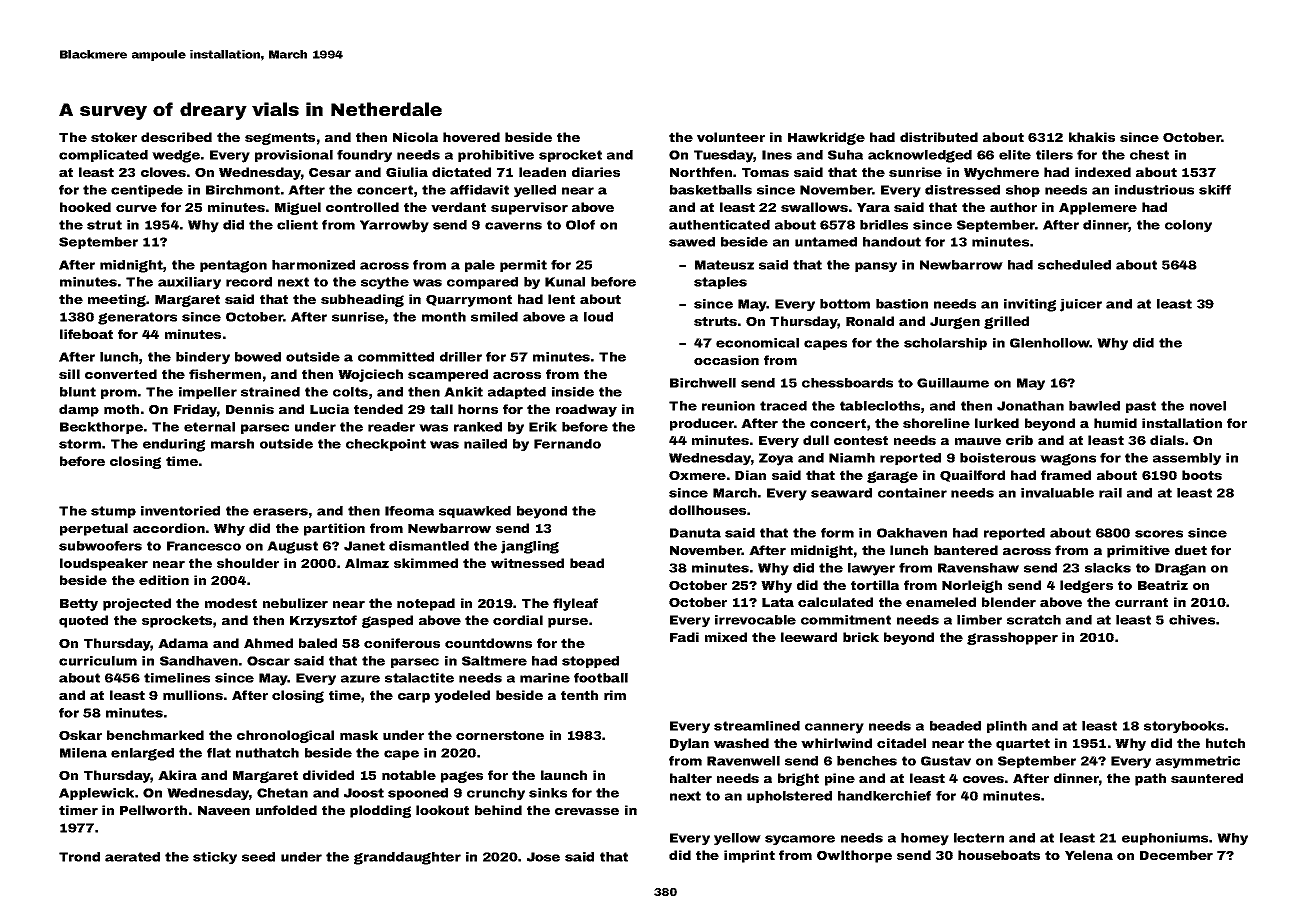  What do you see at coordinates (749, 856) in the screenshot?
I see `imprint` at bounding box center [749, 856].
